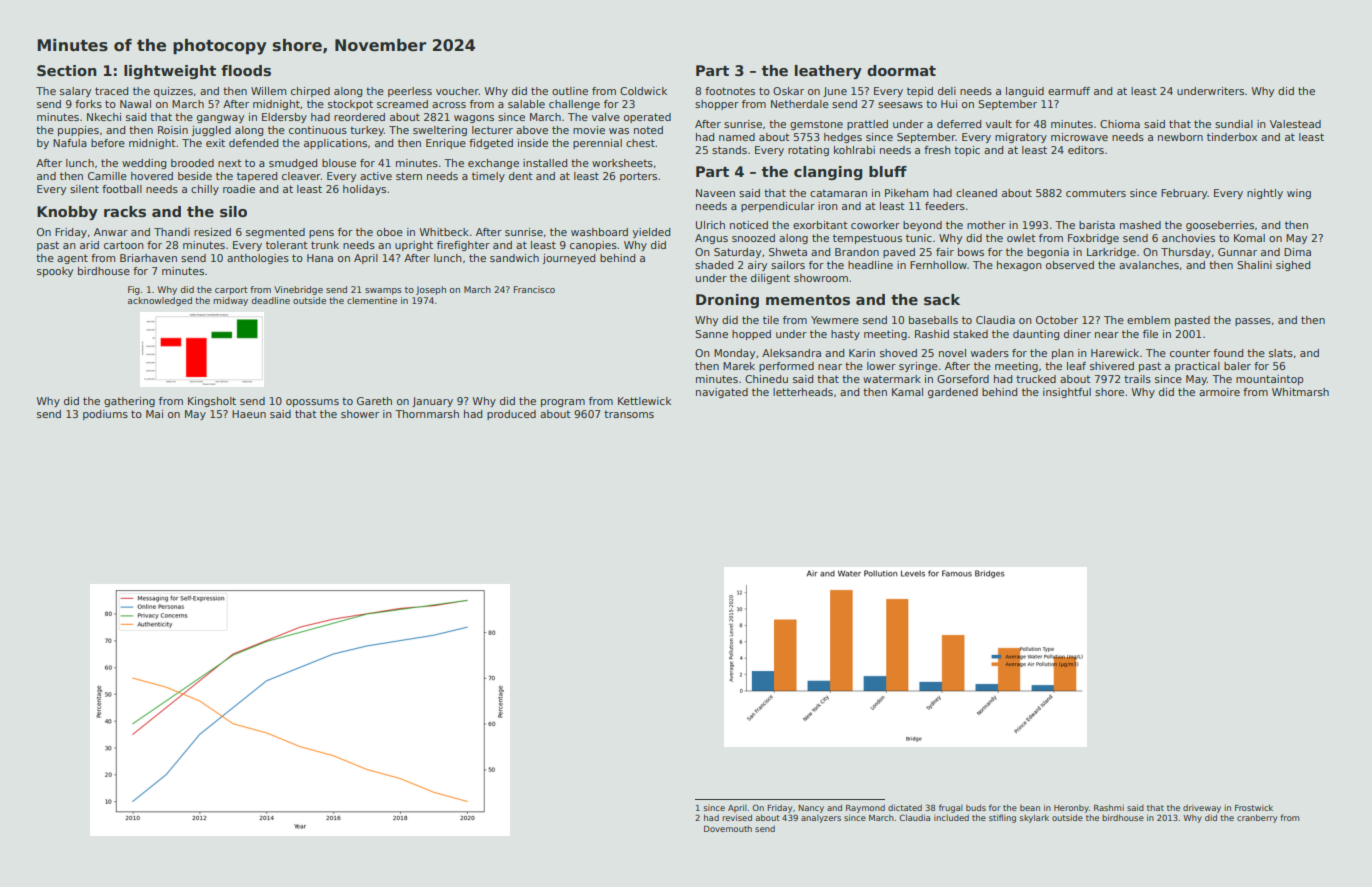 The width and height of the screenshot is (1372, 887). I want to click on Haeun, so click(249, 414).
